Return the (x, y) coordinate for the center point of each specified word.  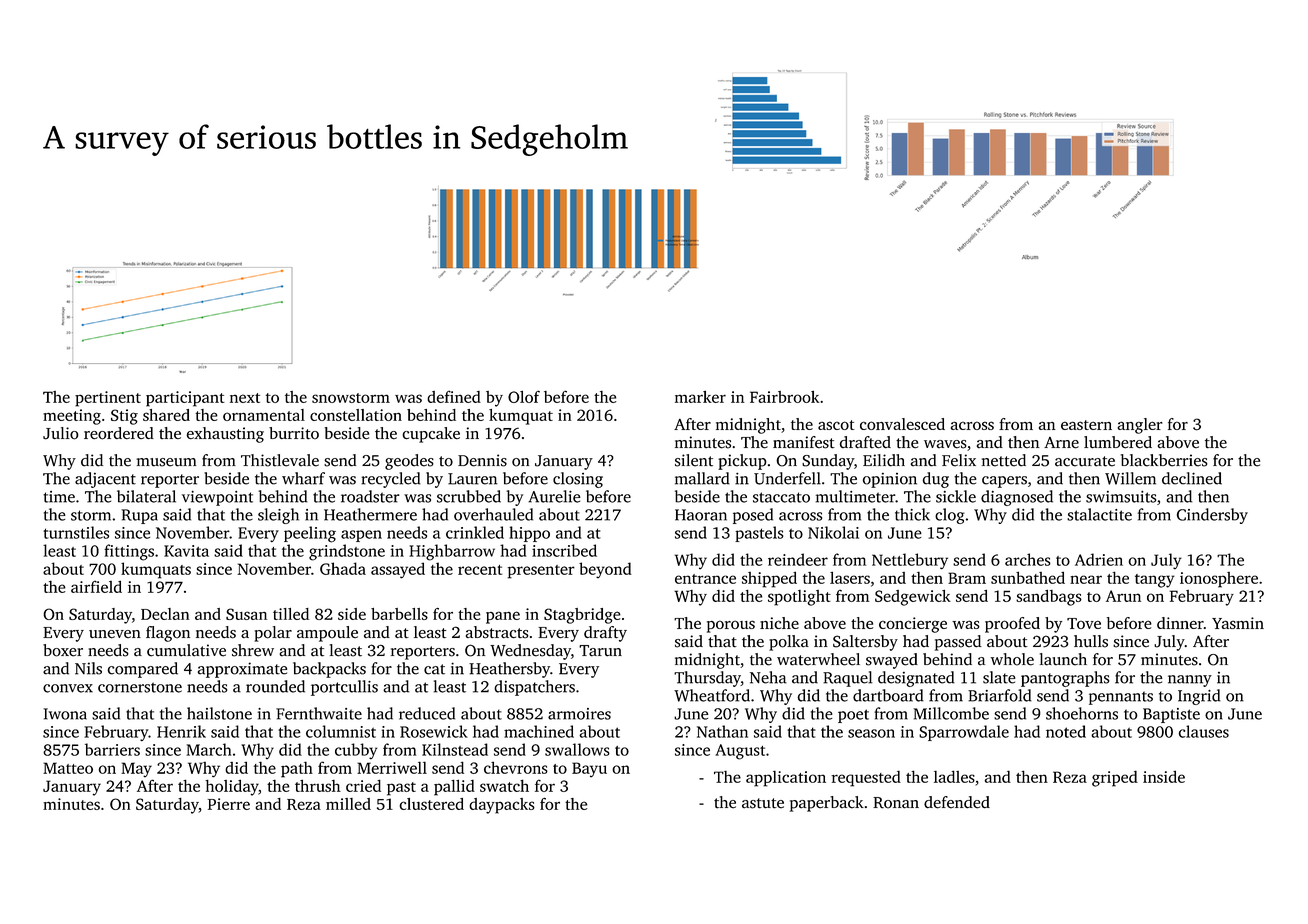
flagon (168, 634)
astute (763, 803)
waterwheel (818, 659)
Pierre (229, 804)
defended (957, 802)
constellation (356, 415)
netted (1004, 460)
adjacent (105, 480)
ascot (836, 425)
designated (916, 679)
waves (945, 444)
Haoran (701, 515)
